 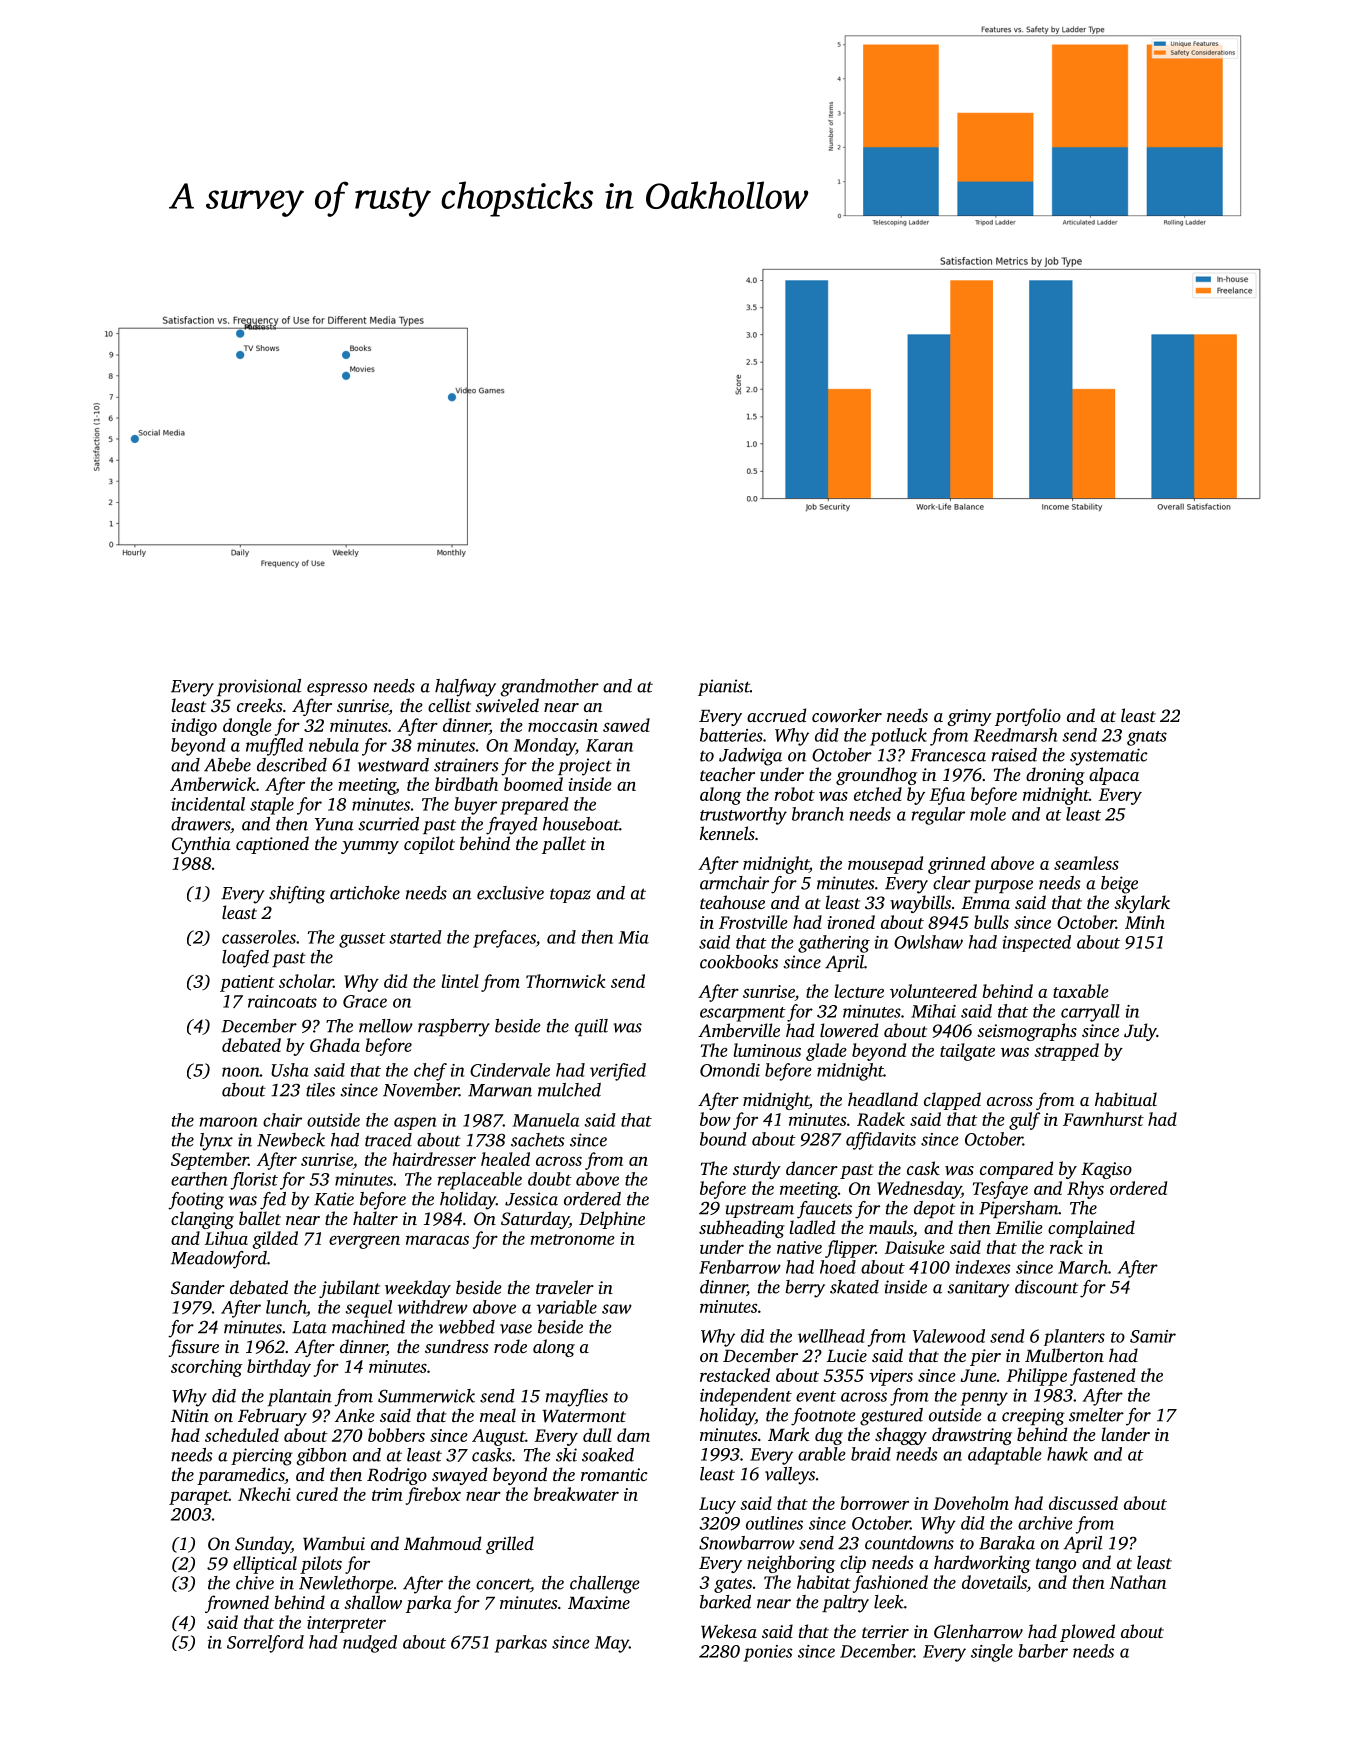 What do you see at coordinates (388, 1140) in the image?
I see `traced` at bounding box center [388, 1140].
